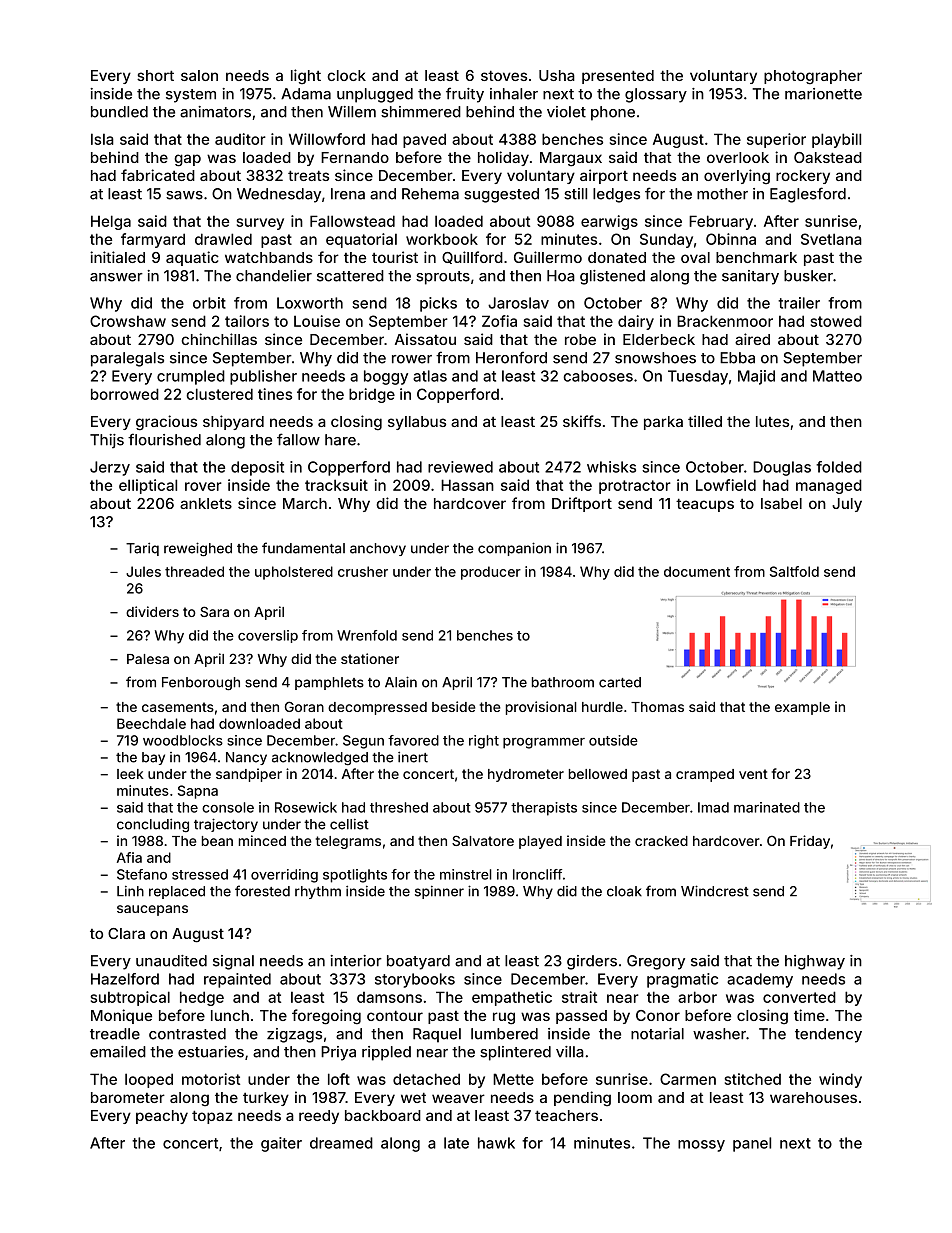 Image resolution: width=952 pixels, height=1233 pixels. I want to click on equatorial, so click(361, 240).
